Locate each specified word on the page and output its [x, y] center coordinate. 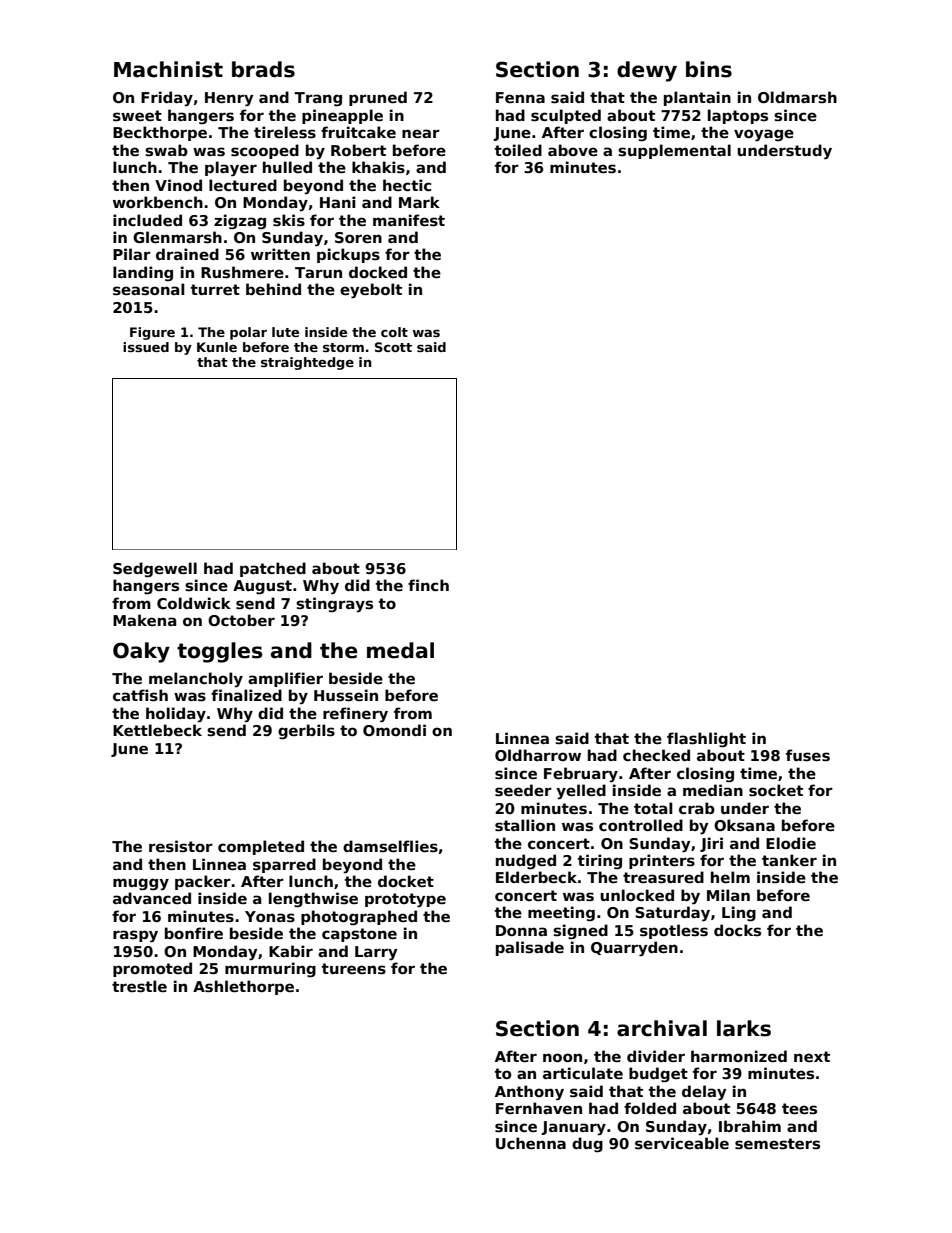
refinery [355, 715]
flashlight [706, 740]
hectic [407, 185]
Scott [393, 347]
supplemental [674, 151]
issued [146, 347]
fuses [808, 755]
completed [261, 847]
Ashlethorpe [243, 987]
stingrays [334, 604]
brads [263, 69]
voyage [764, 135]
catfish [140, 695]
